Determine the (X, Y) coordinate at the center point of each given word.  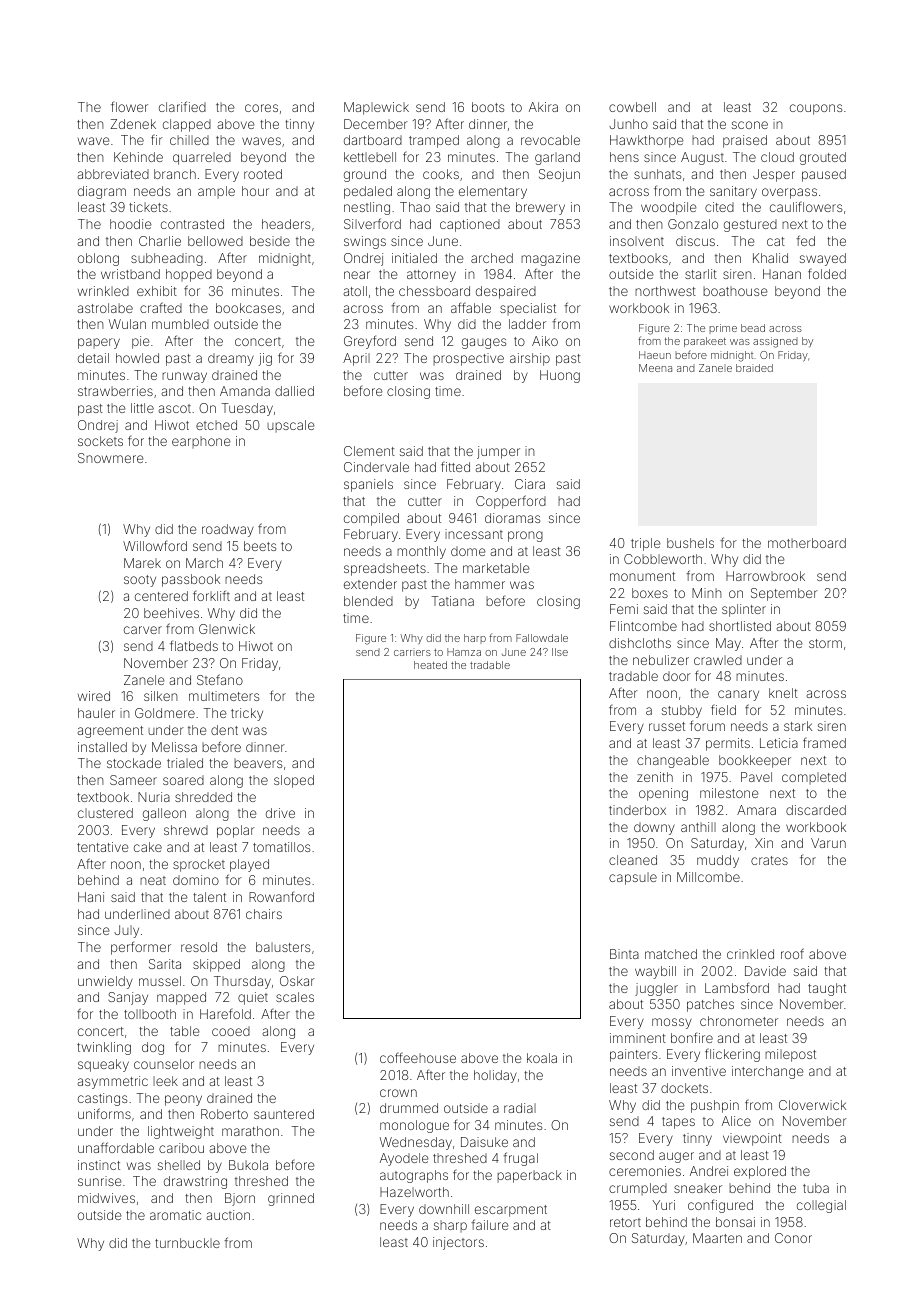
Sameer (133, 780)
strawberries (115, 391)
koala (542, 1058)
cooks (441, 174)
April (356, 359)
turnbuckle (187, 1243)
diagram (102, 192)
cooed (231, 1031)
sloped (294, 781)
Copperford (511, 502)
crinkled (750, 954)
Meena (655, 368)
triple (646, 544)
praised (745, 141)
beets (260, 546)
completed (814, 778)
